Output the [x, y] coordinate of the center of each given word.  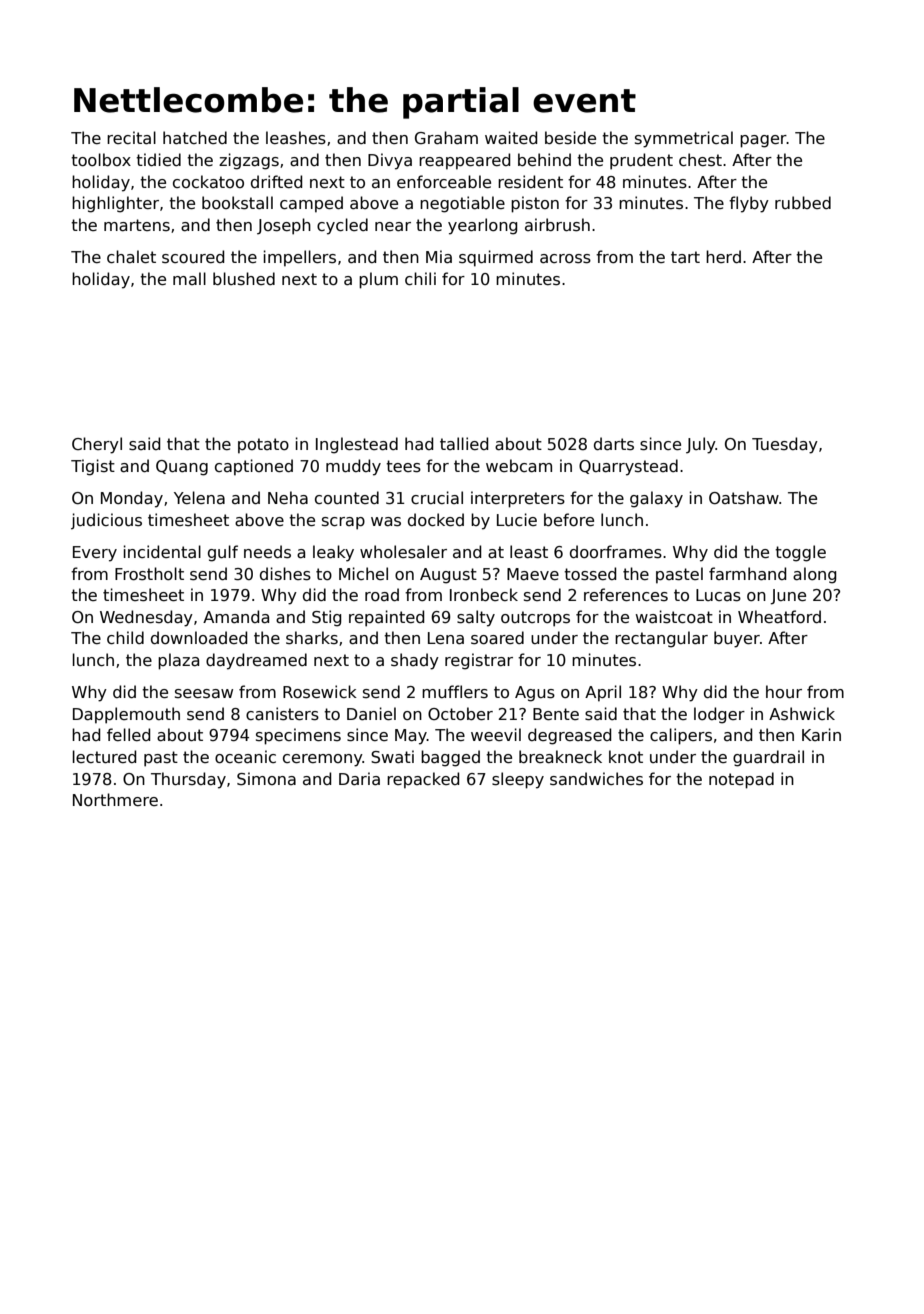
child [125, 637]
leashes [296, 138]
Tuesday [785, 445]
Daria [359, 779]
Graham [446, 138]
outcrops [535, 619]
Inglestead [357, 445]
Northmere [115, 799]
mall [189, 278]
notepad [741, 780]
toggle [800, 553]
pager [763, 141]
